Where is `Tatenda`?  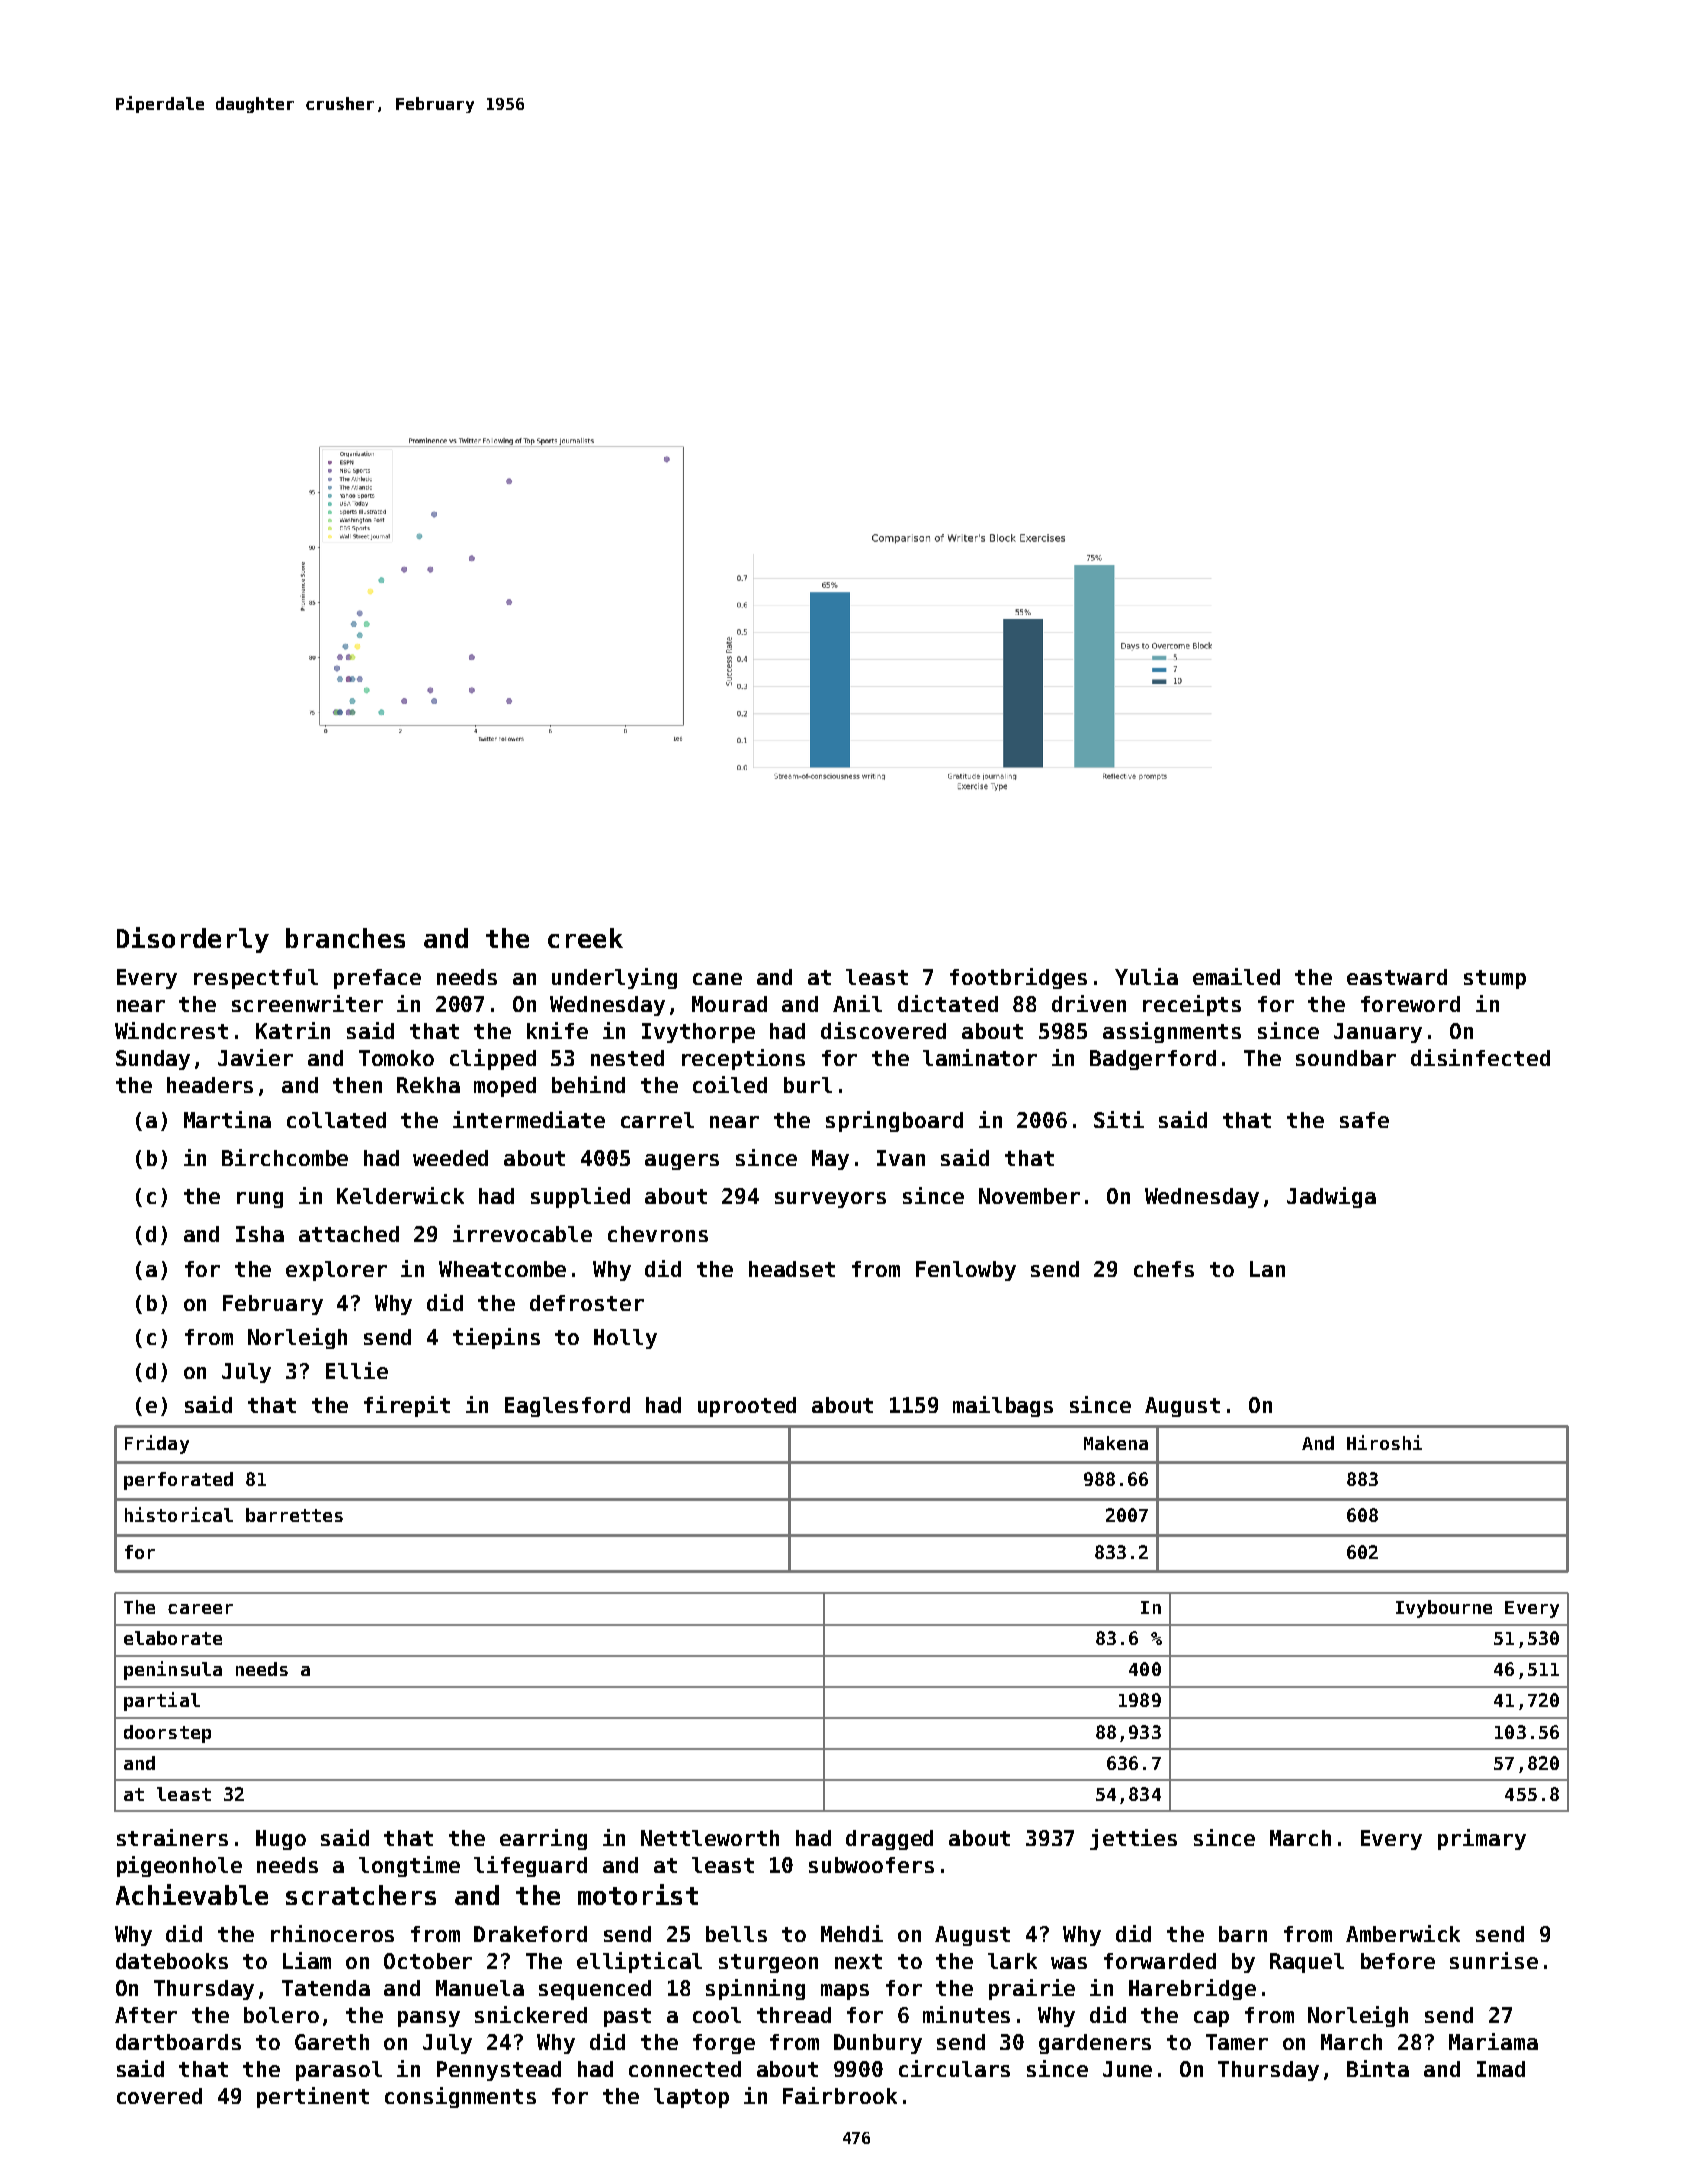 Tatenda is located at coordinates (326, 1988).
